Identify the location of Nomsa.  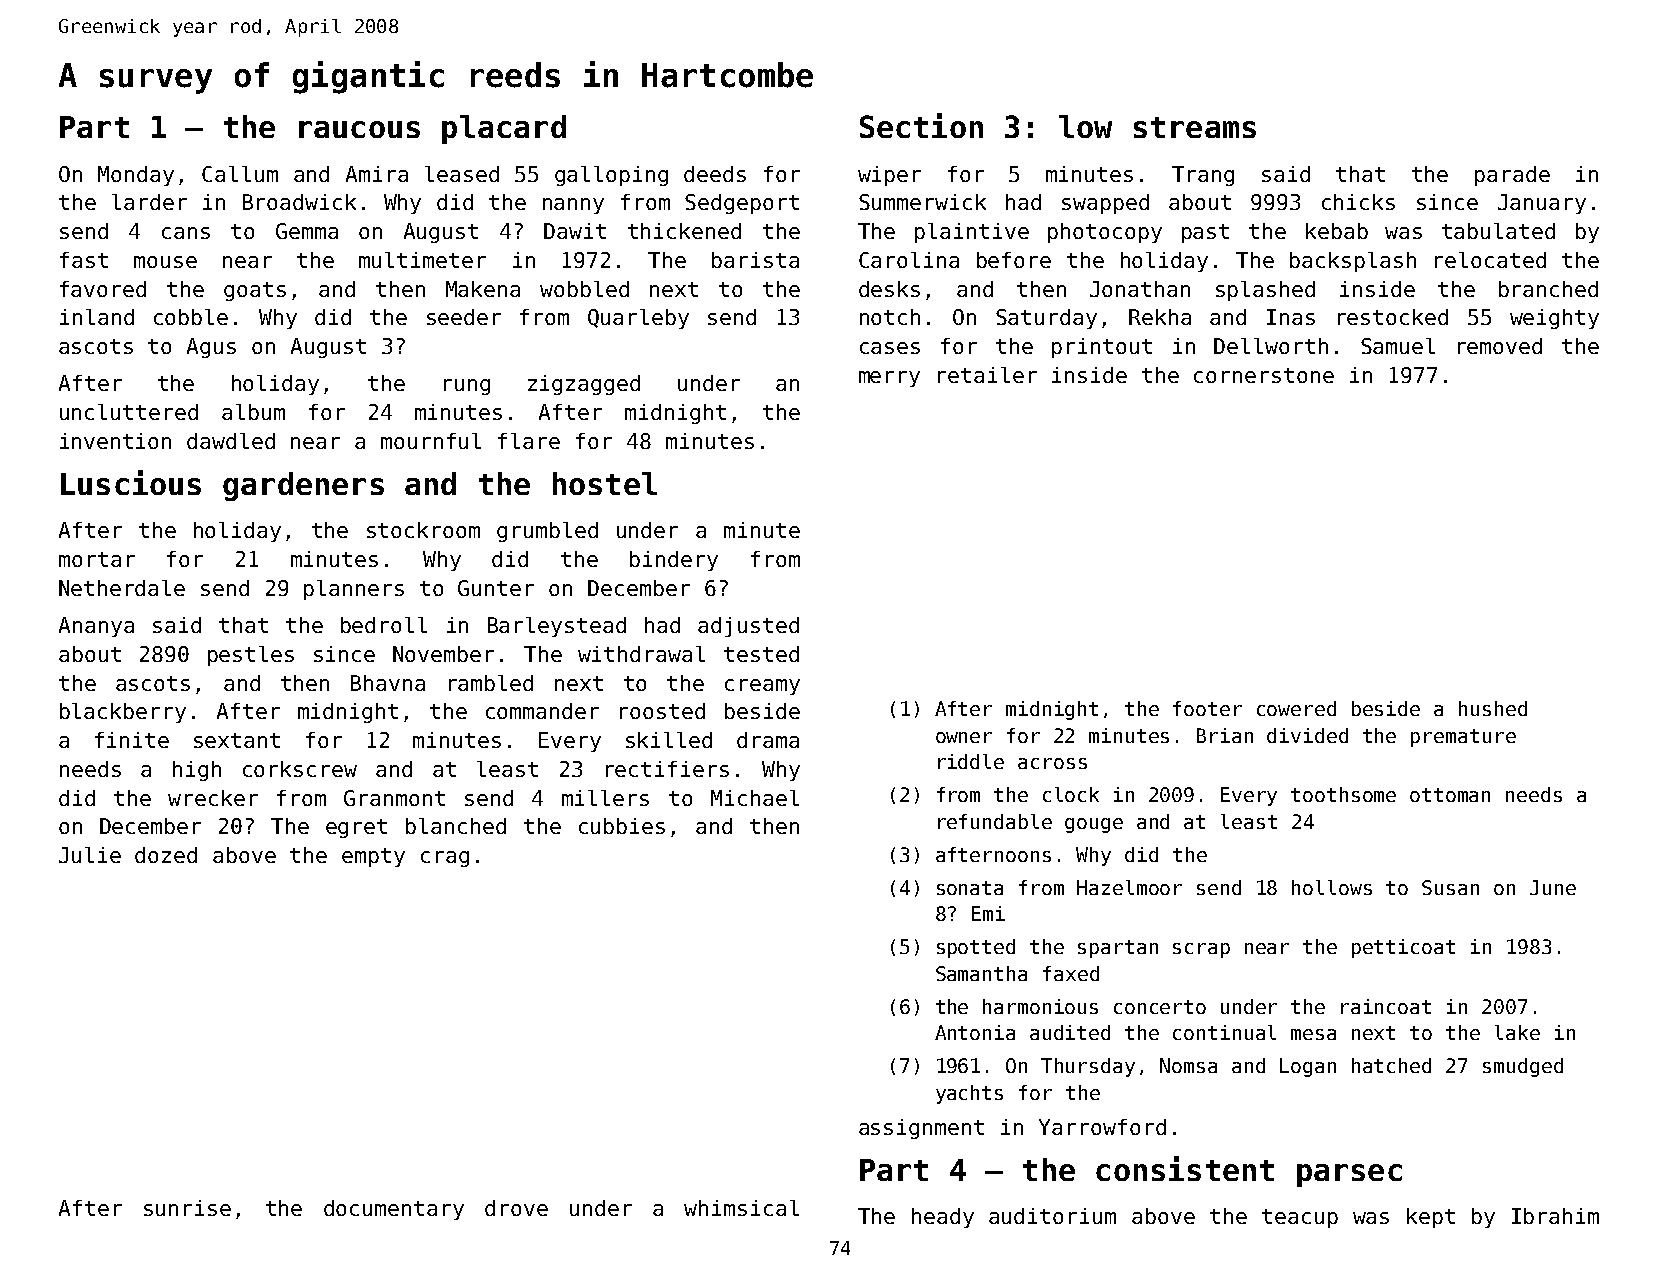
(1188, 1065).
